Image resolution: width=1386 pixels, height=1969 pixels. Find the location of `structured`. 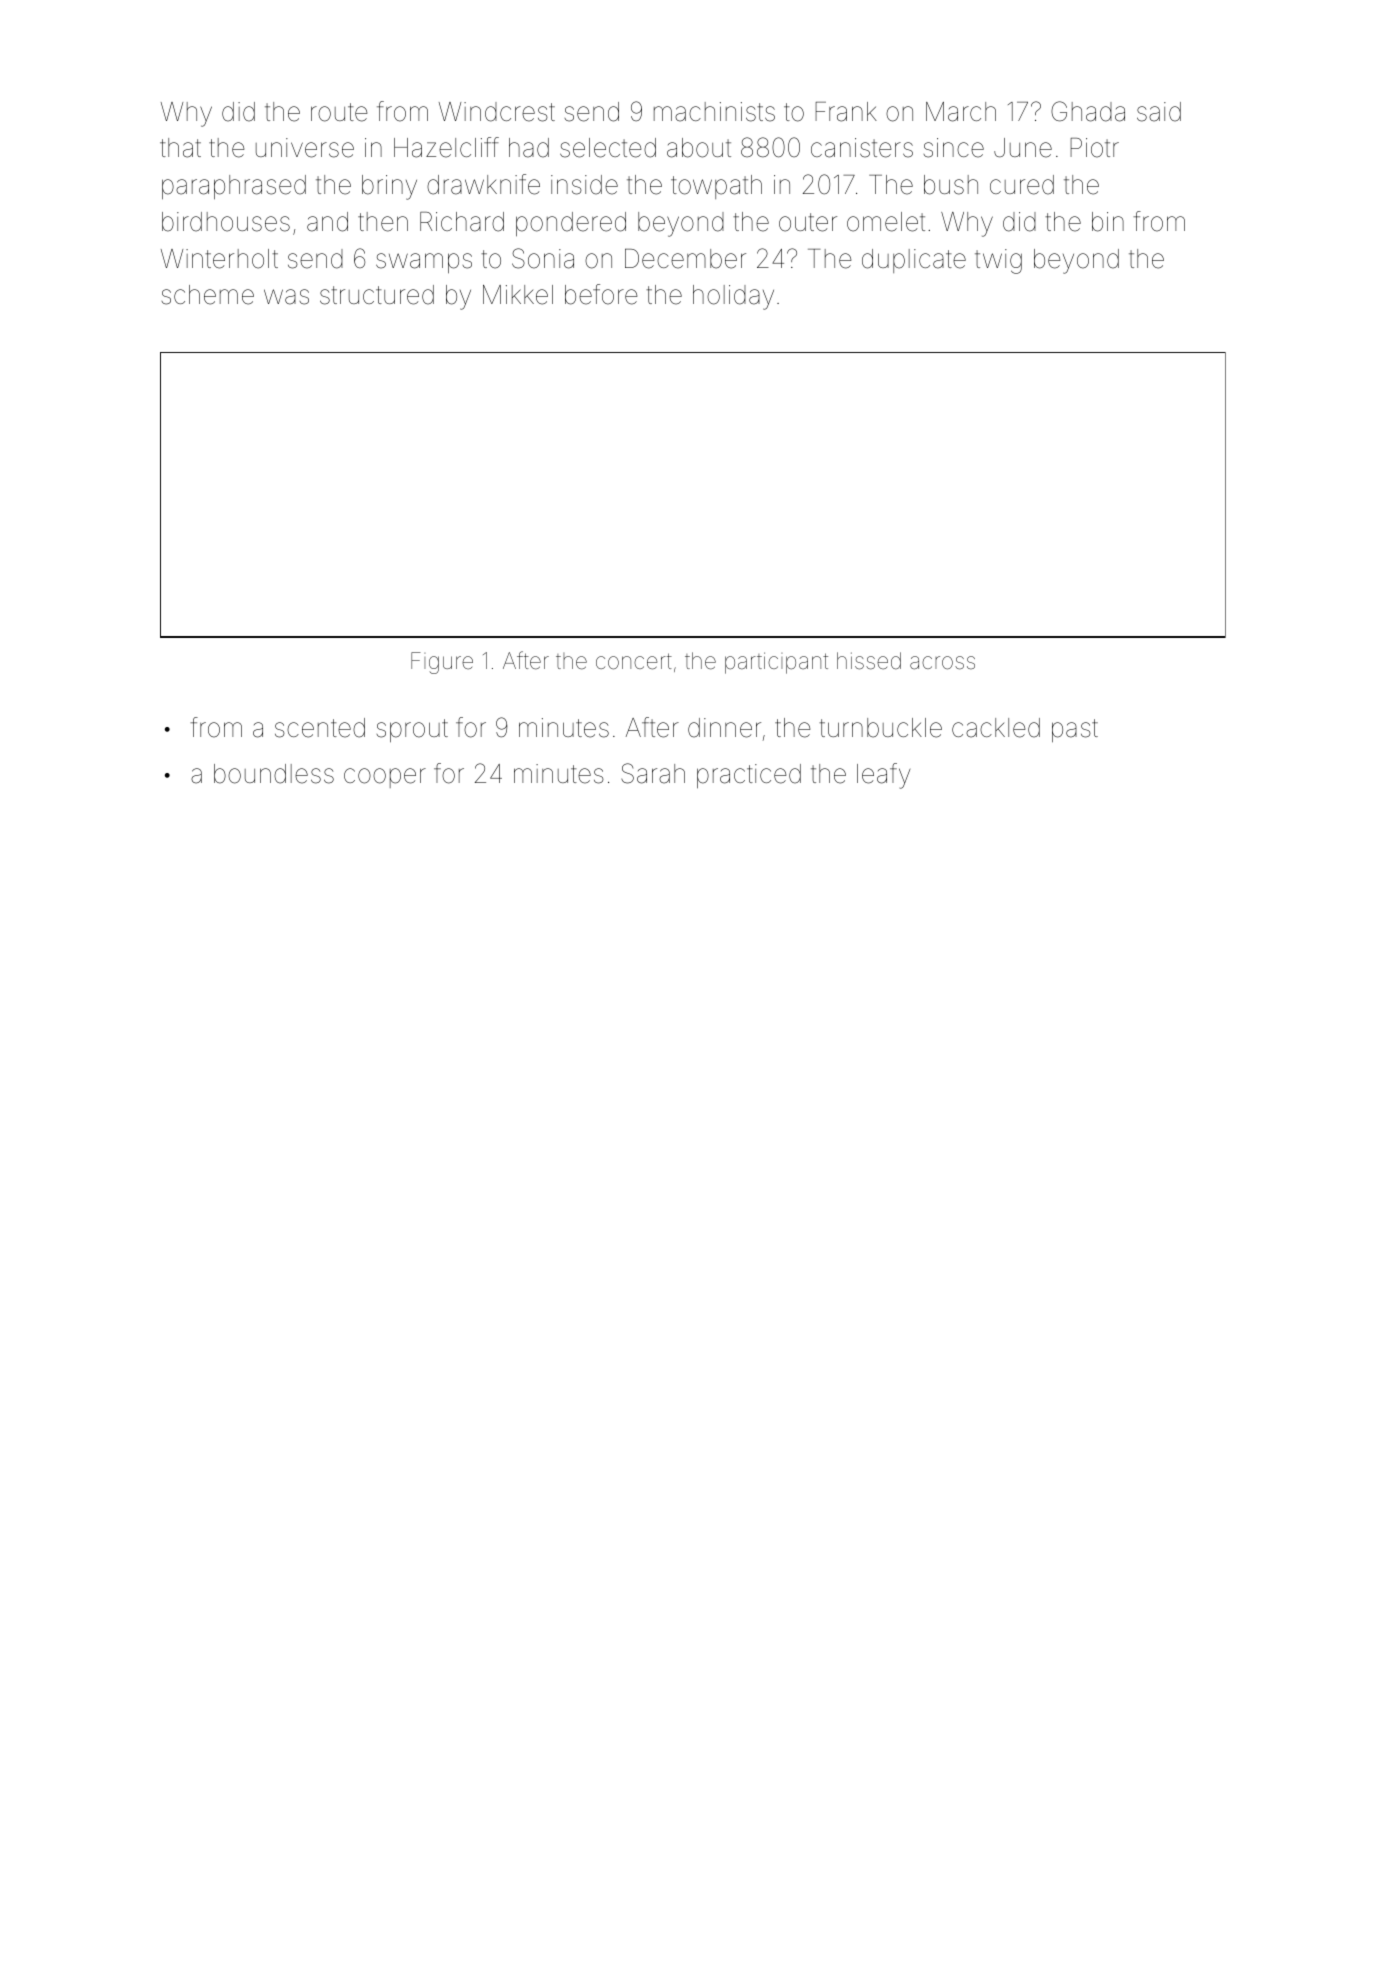

structured is located at coordinates (377, 295).
